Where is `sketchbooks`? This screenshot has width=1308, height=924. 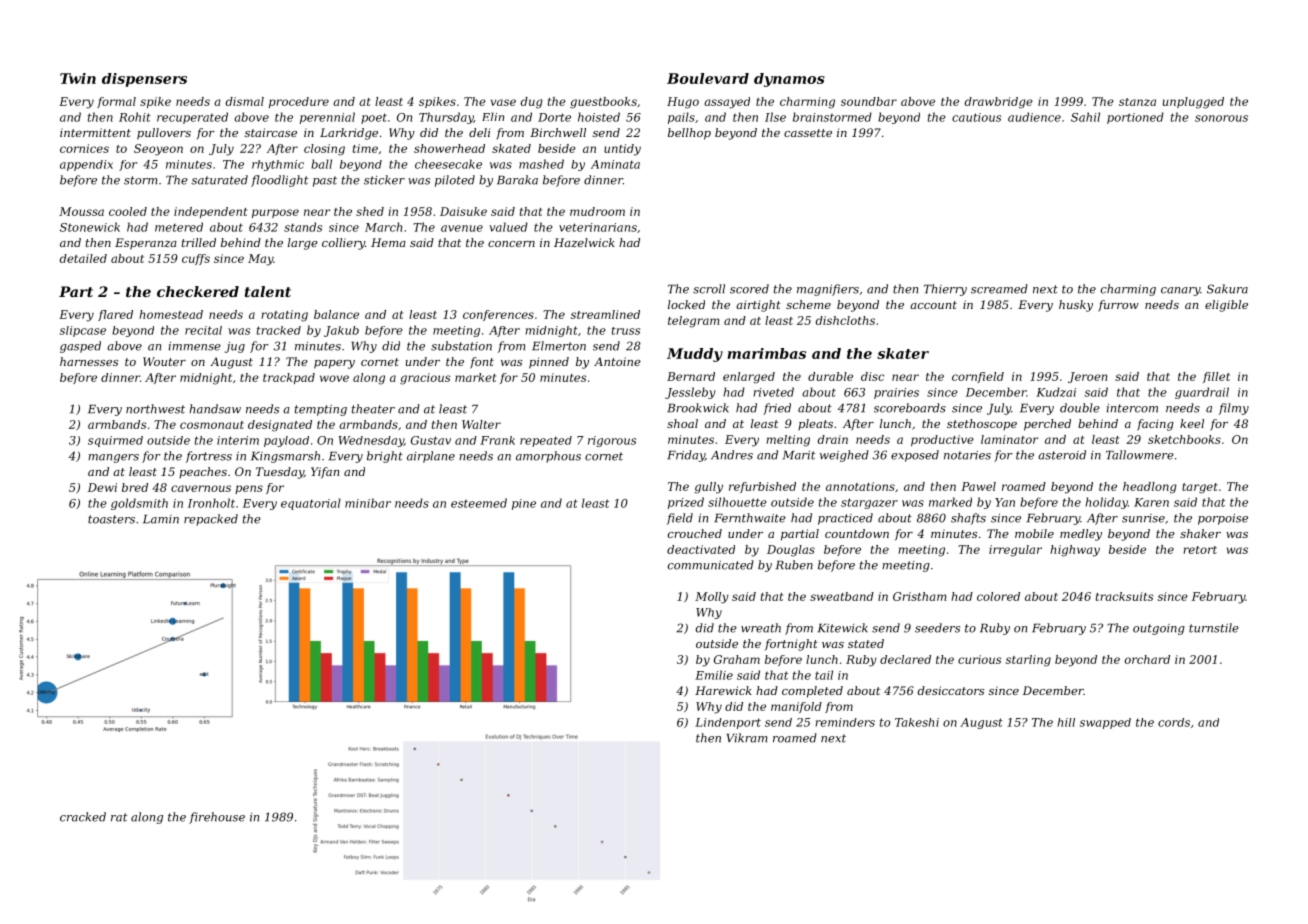
sketchbooks is located at coordinates (1184, 439).
